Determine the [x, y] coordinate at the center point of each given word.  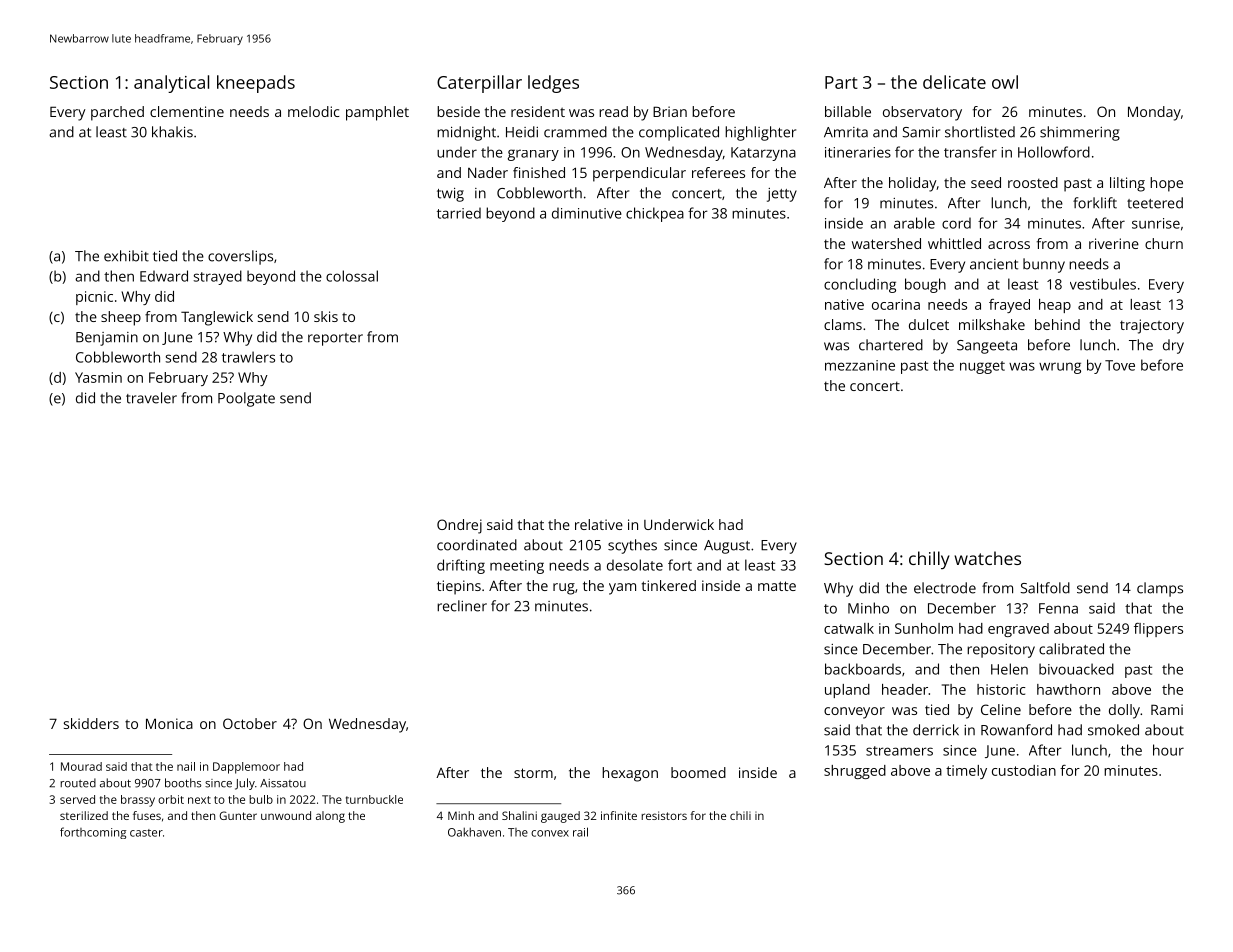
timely [966, 772]
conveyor [854, 713]
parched [117, 113]
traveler [151, 398]
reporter [335, 339]
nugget [982, 367]
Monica [169, 723]
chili [740, 815]
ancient [994, 264]
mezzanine [860, 365]
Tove [1120, 365]
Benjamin [107, 339]
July [245, 784]
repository [1001, 651]
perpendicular [639, 174]
